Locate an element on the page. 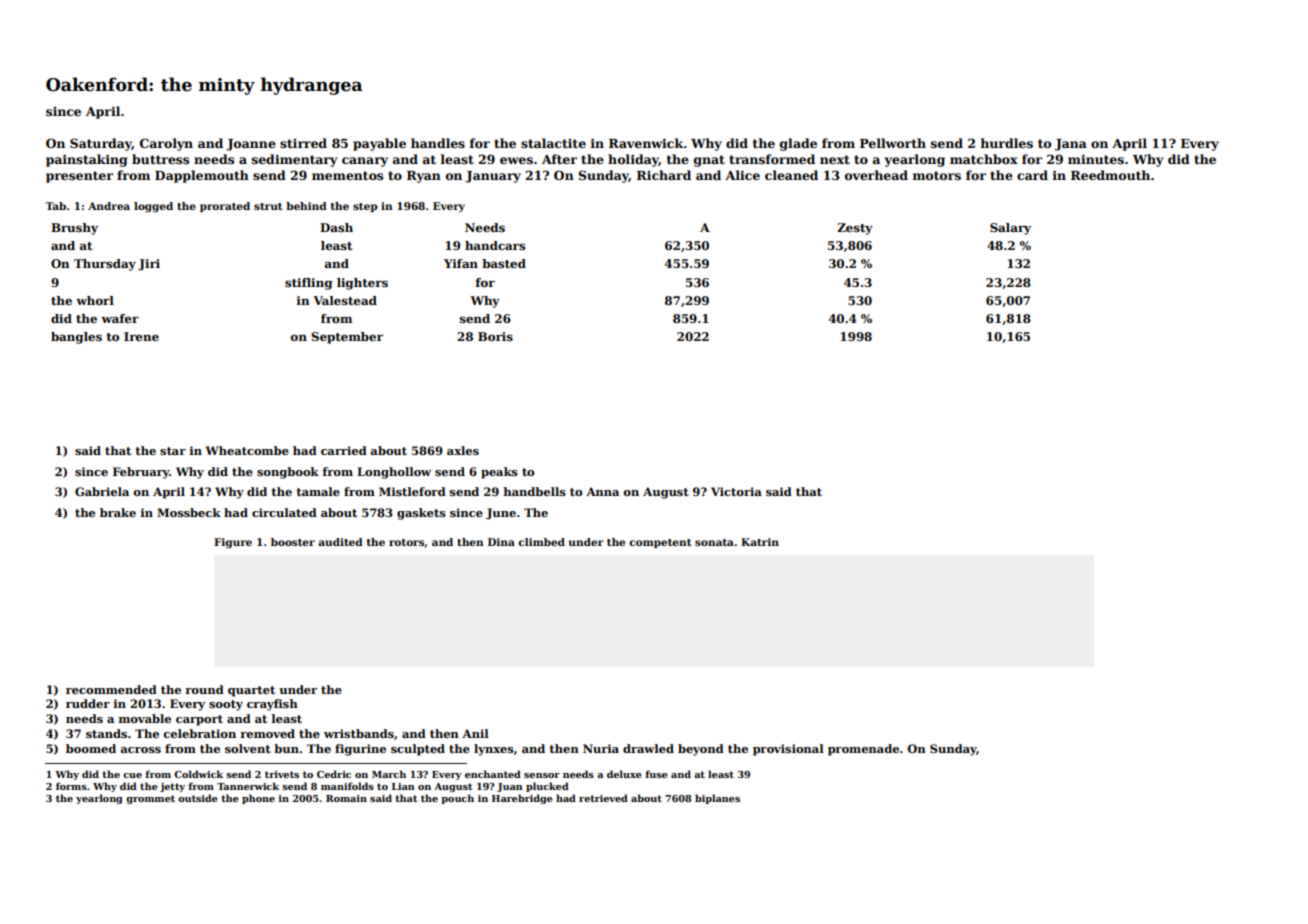 This document has height=924, width=1308. Andrea is located at coordinates (109, 206).
